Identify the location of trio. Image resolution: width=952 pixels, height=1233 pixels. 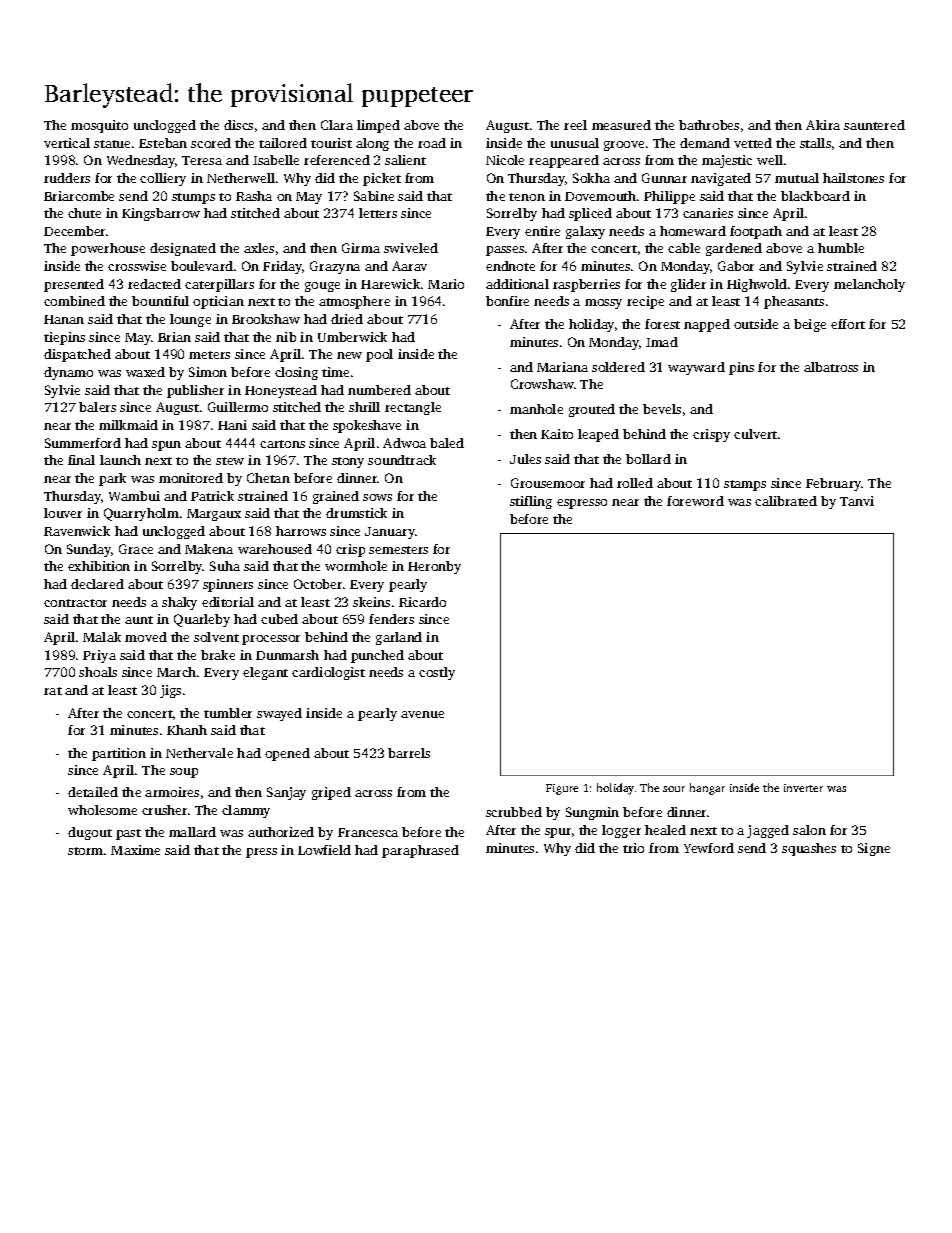
(633, 848).
